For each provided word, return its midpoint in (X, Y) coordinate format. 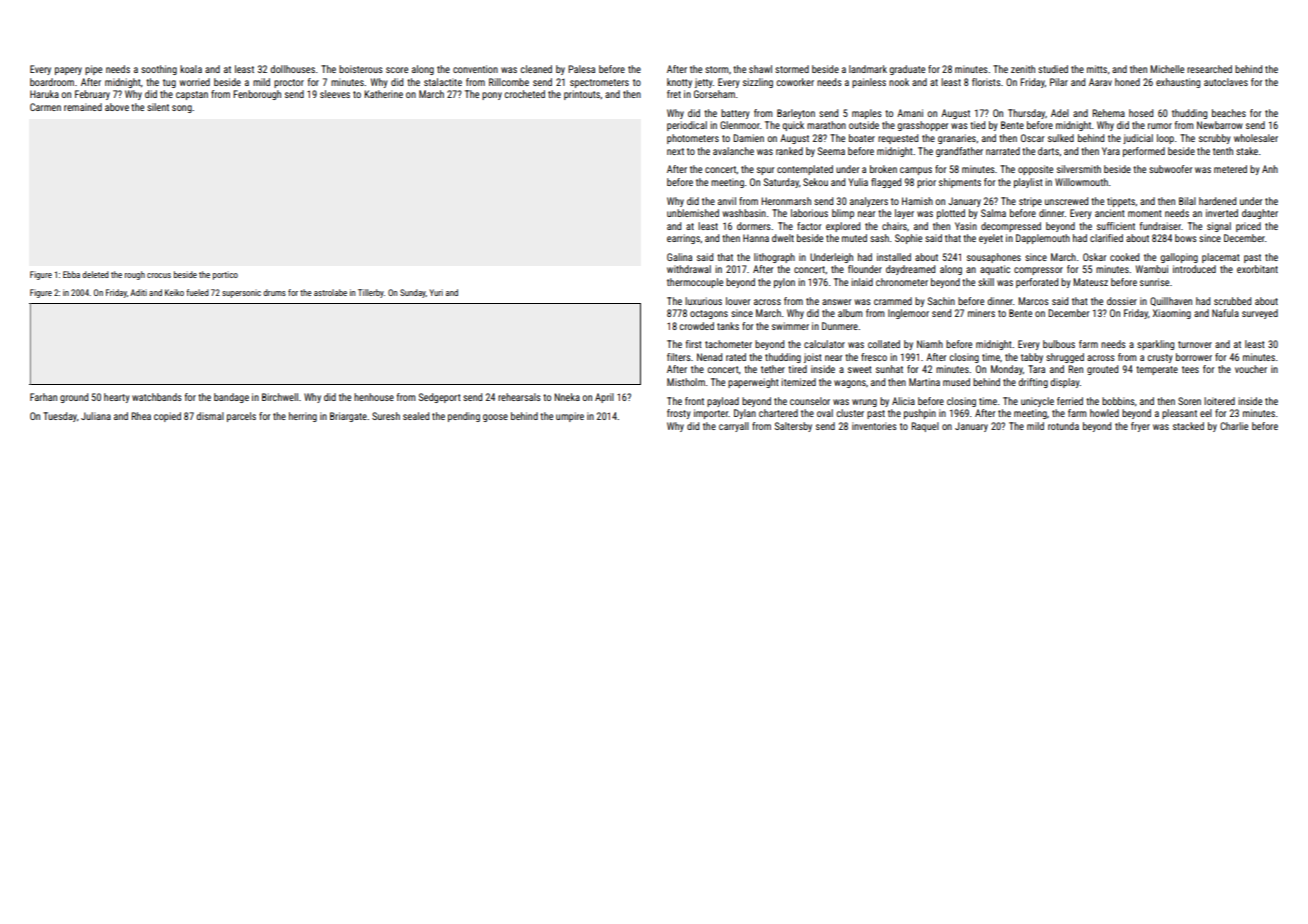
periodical (687, 126)
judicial (1138, 139)
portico (225, 275)
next (675, 151)
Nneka (567, 397)
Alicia (903, 401)
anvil (727, 201)
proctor (289, 83)
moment (1145, 213)
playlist (1028, 183)
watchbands (157, 397)
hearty (117, 398)
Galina (679, 257)
